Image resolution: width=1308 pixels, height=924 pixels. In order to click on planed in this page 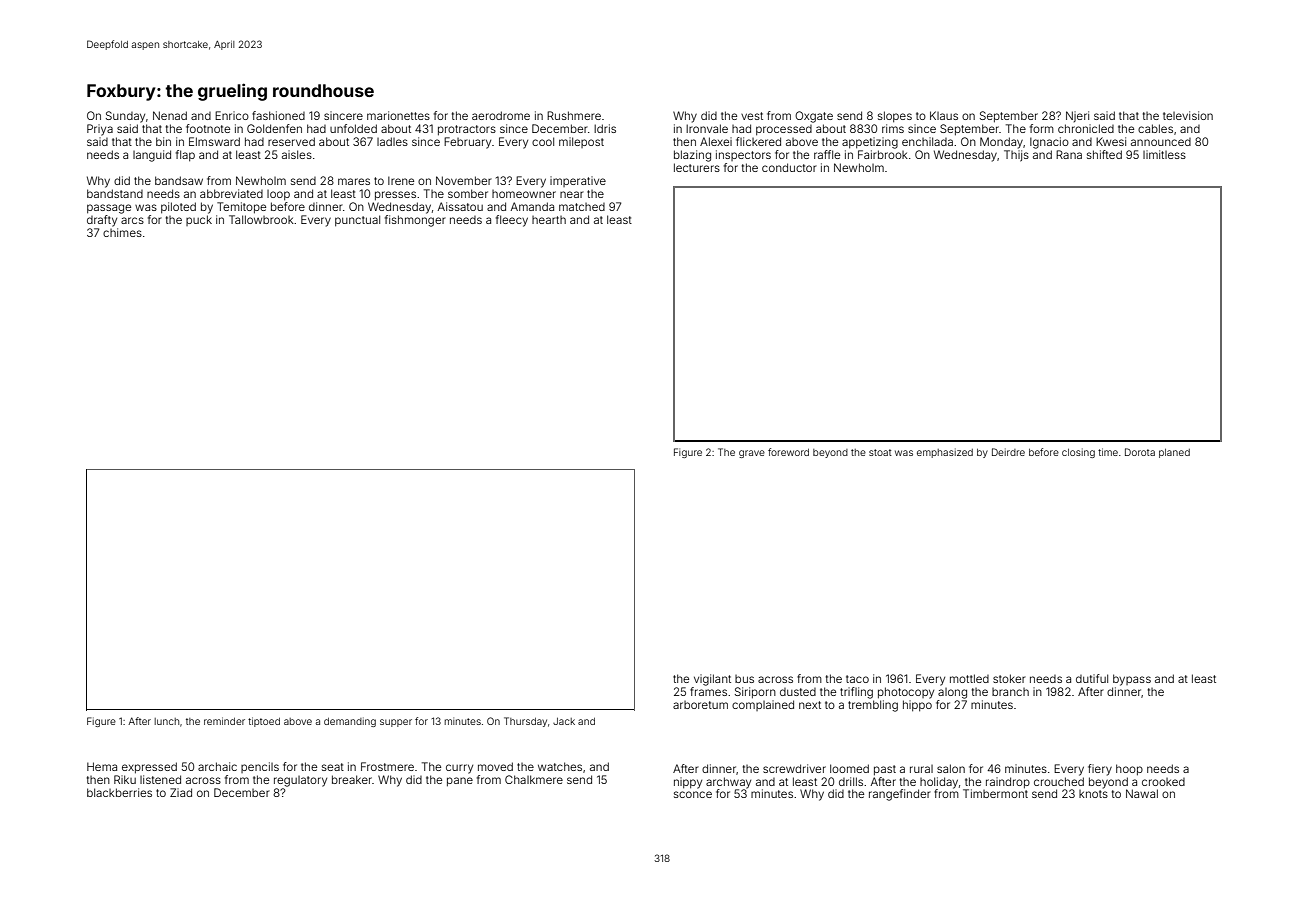, I will do `click(1174, 453)`.
